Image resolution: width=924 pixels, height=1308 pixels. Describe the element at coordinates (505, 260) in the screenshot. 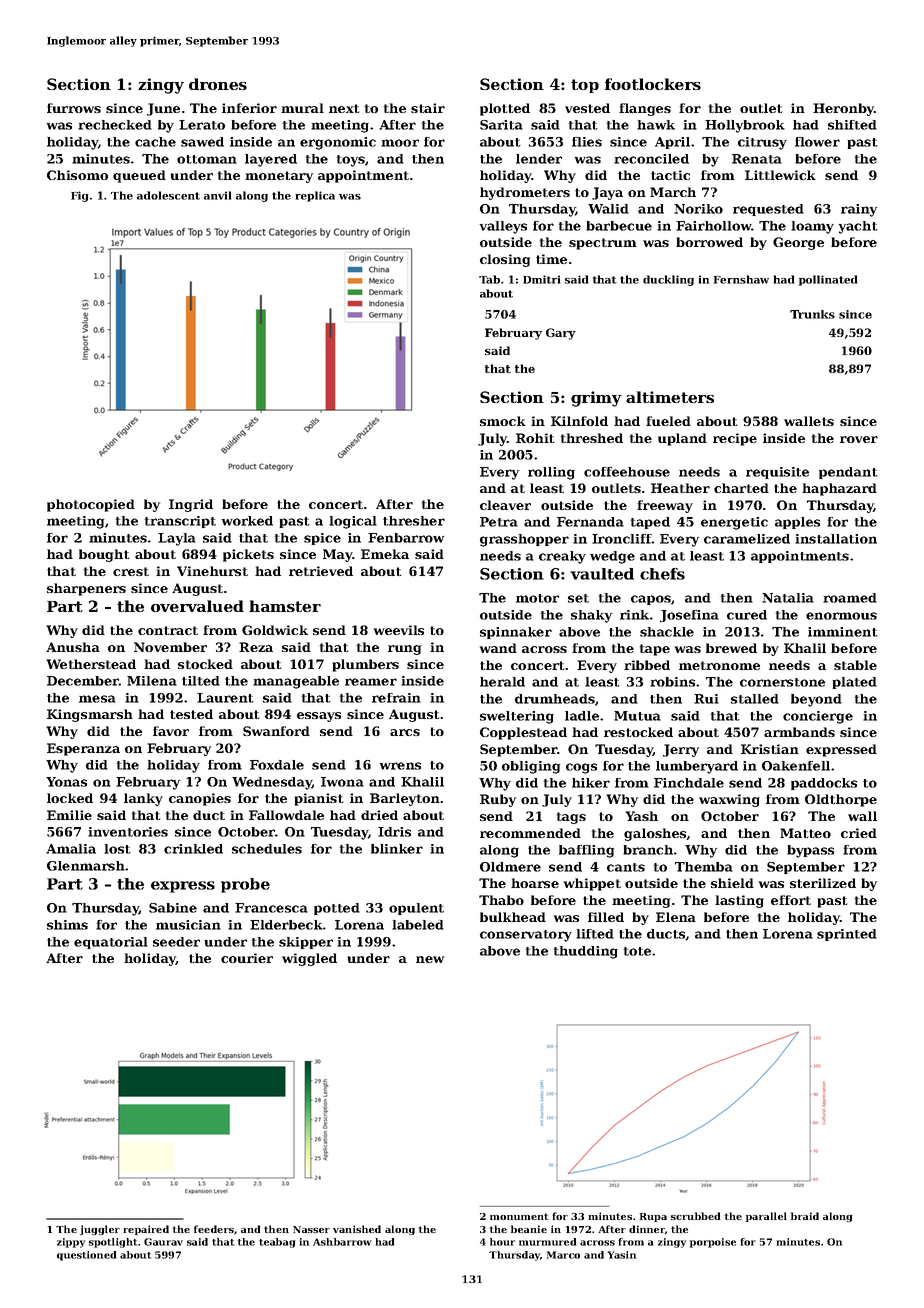

I see `closing` at that location.
